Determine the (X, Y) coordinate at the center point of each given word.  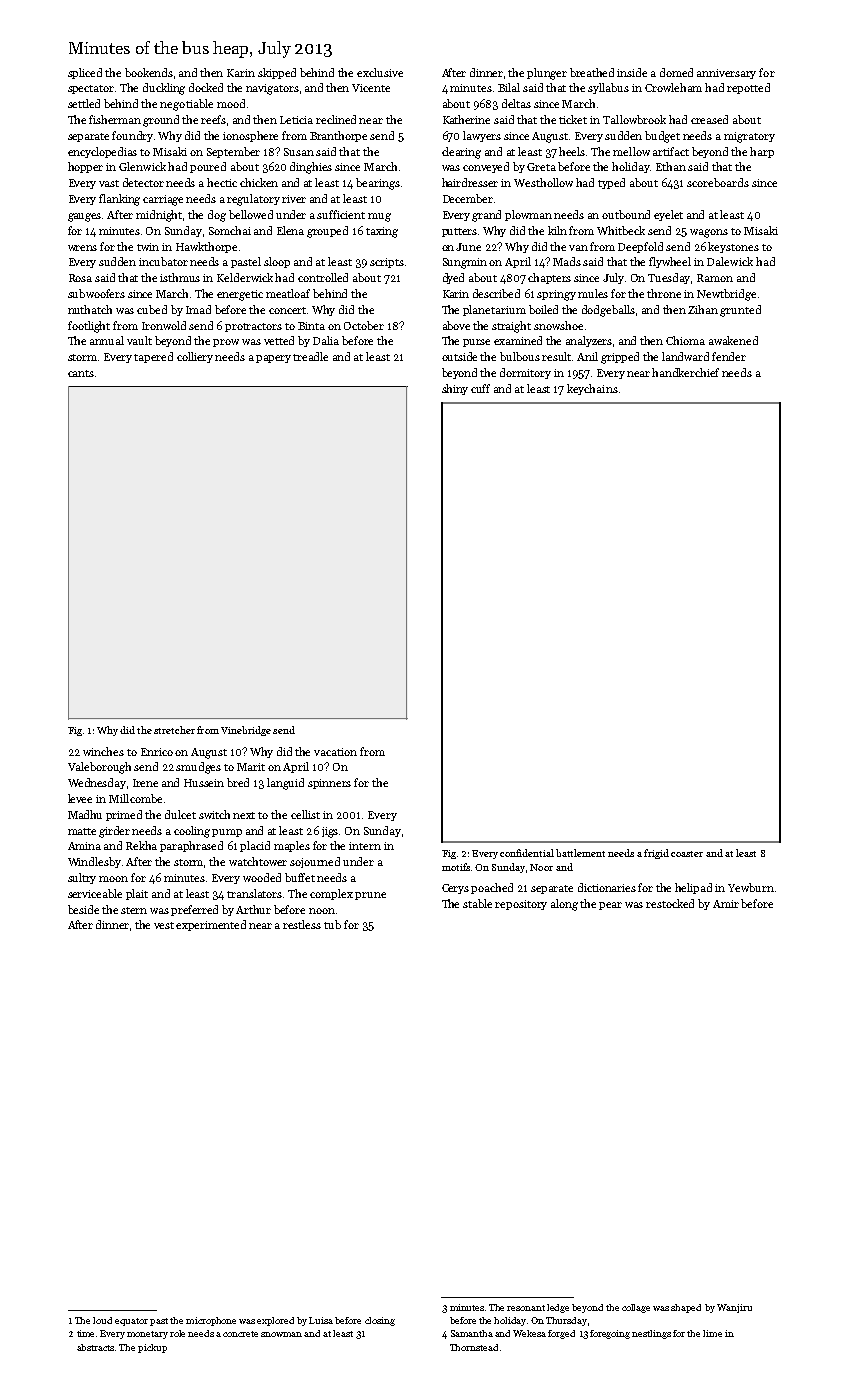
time (85, 1333)
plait (137, 894)
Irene (145, 783)
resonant (526, 1308)
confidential (527, 853)
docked (206, 87)
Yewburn (751, 887)
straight (511, 327)
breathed (592, 72)
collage (636, 1308)
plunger (547, 74)
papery (273, 359)
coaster (687, 854)
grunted (740, 311)
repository (521, 905)
